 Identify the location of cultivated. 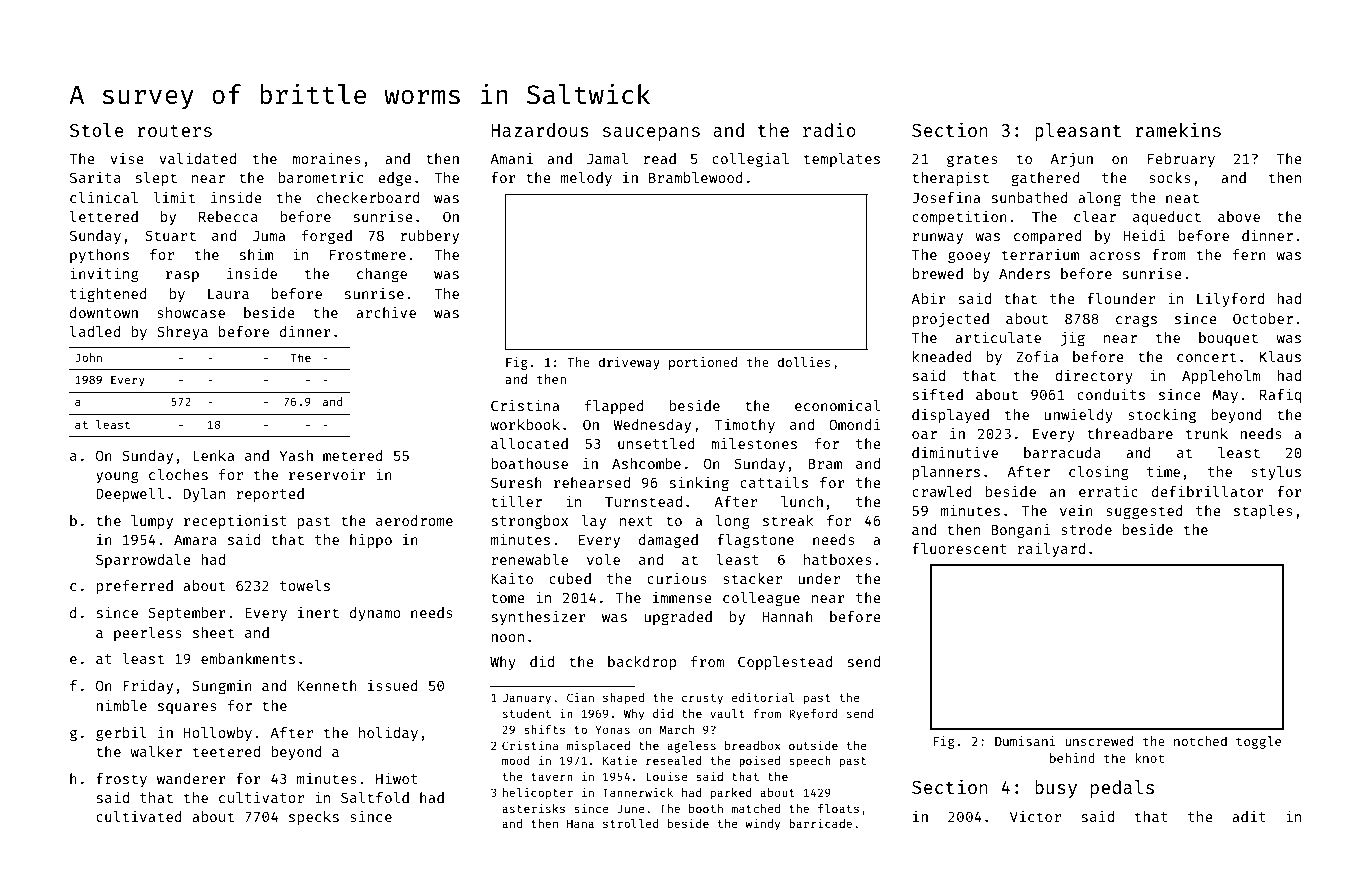
(139, 816).
